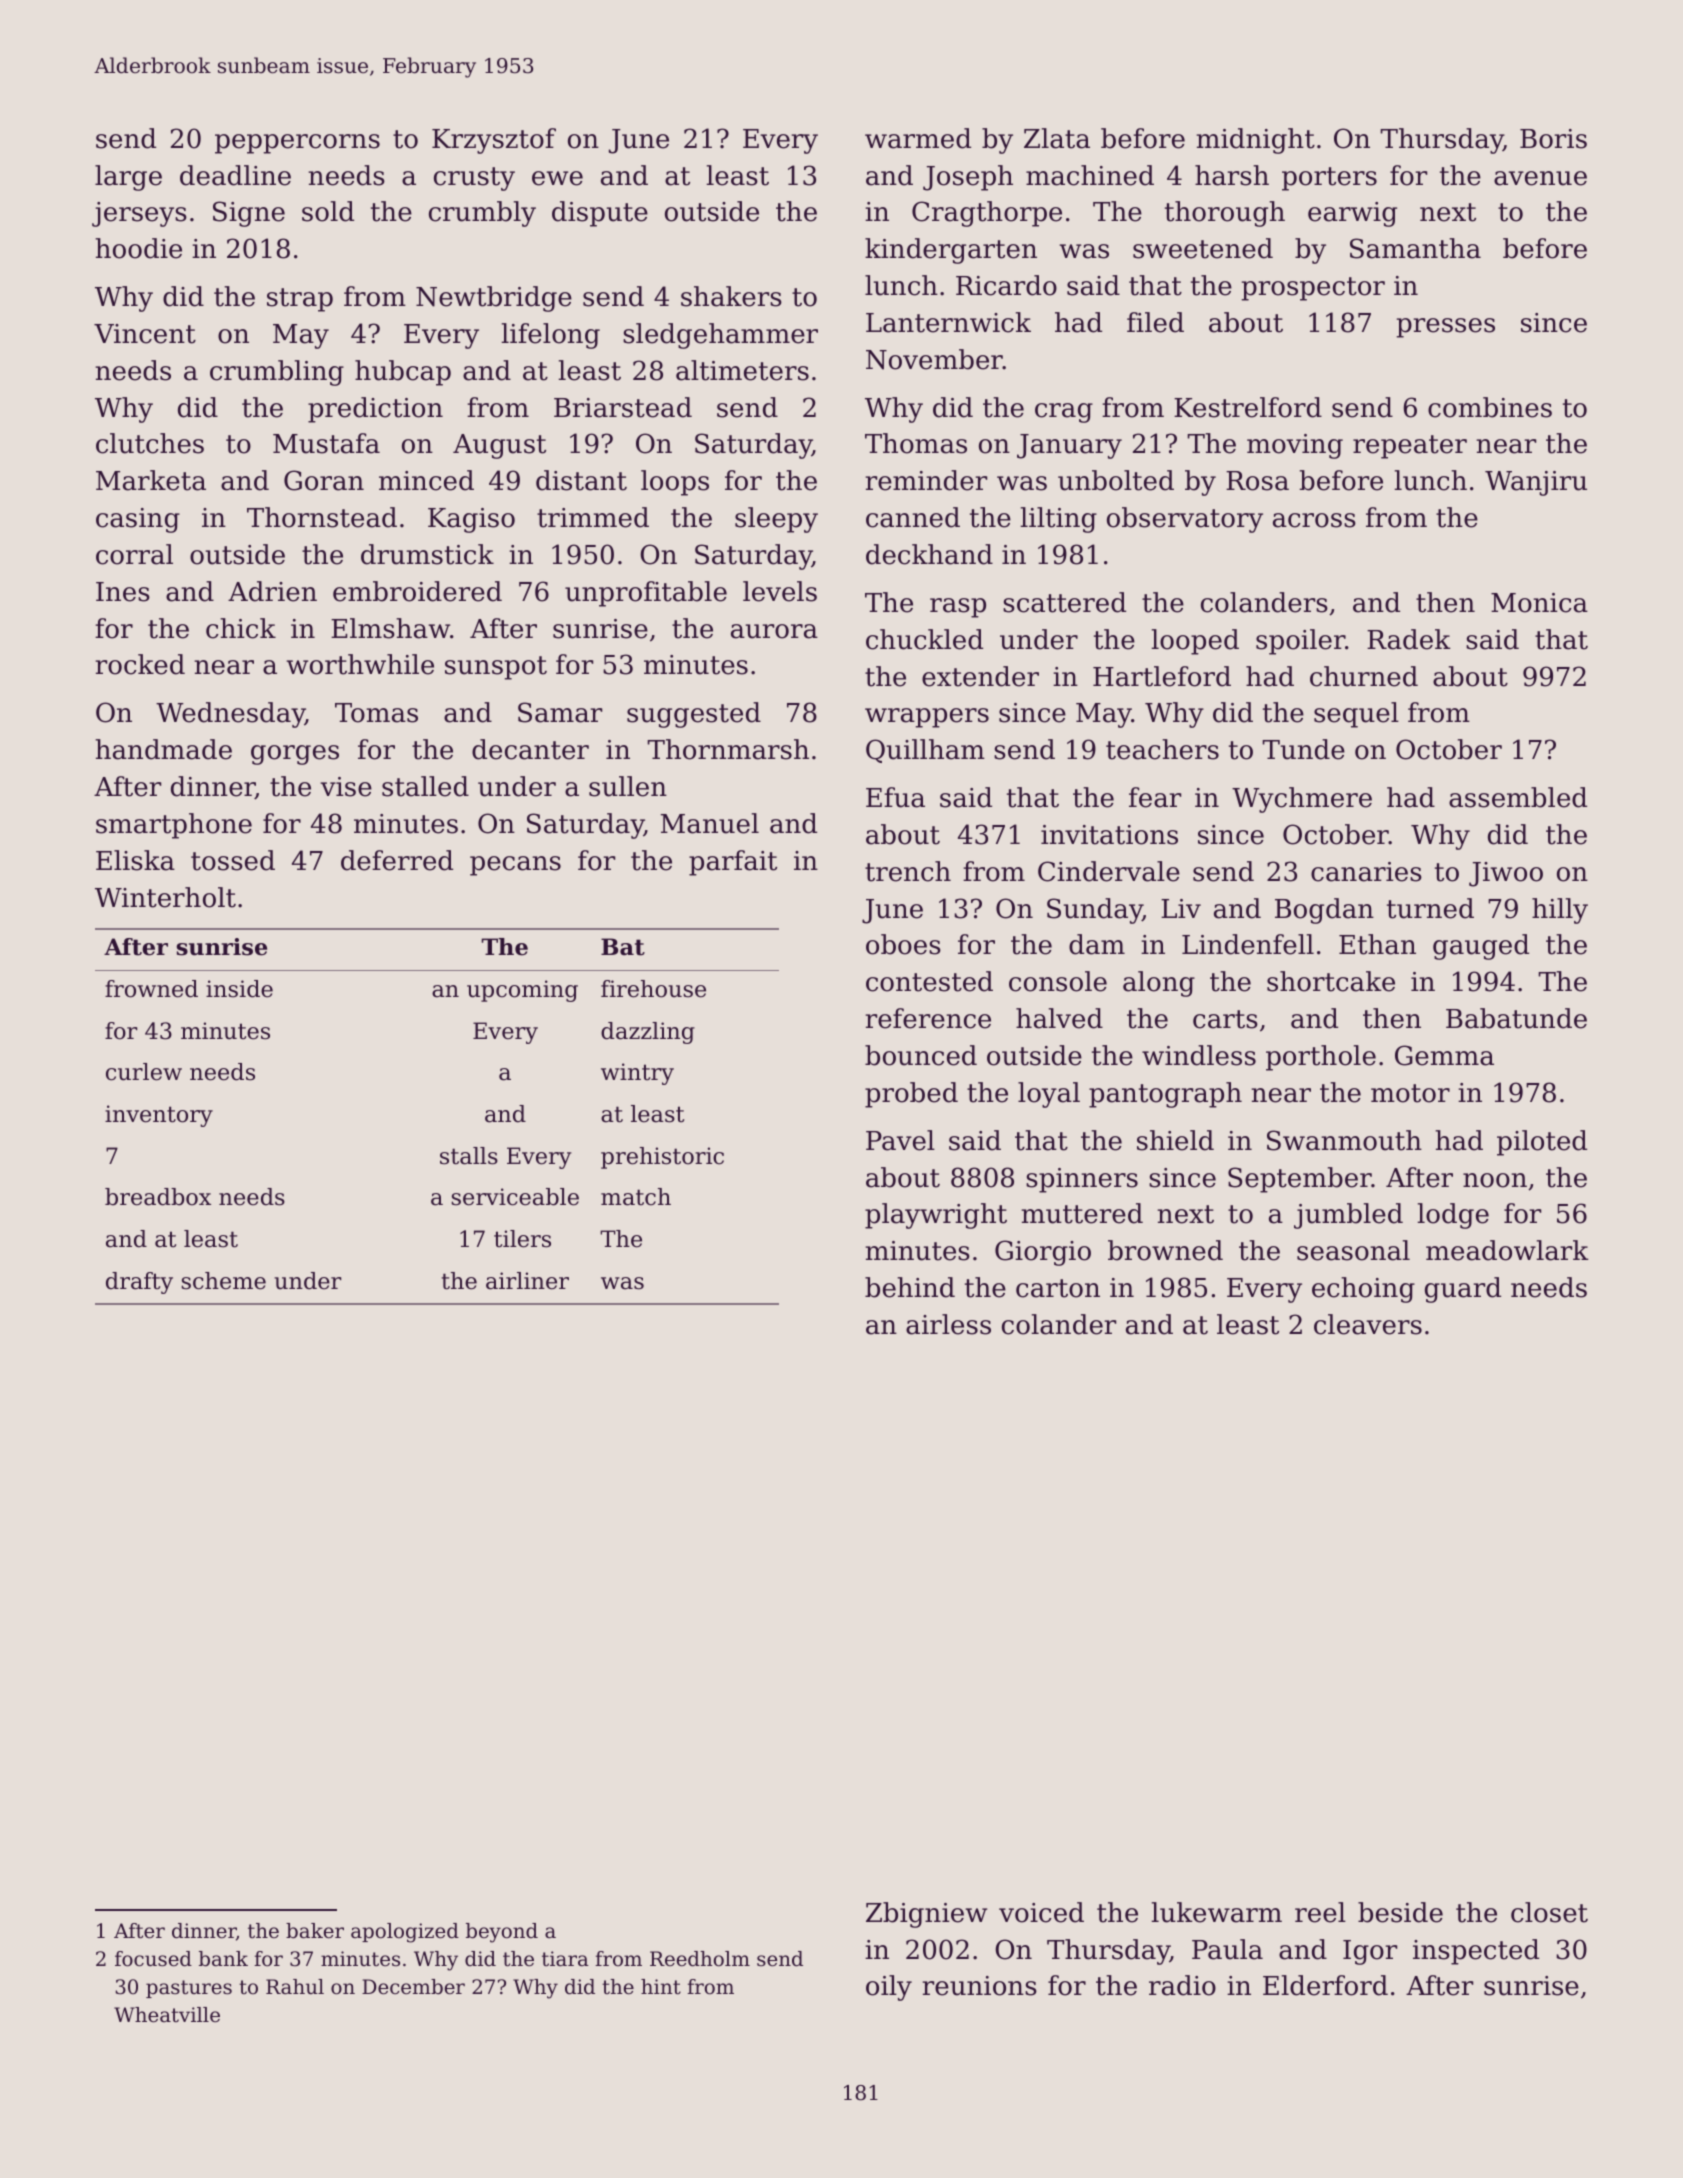 The width and height of the document is (1683, 2178). Describe the element at coordinates (1216, 1912) in the document. I see `lukewarm` at that location.
